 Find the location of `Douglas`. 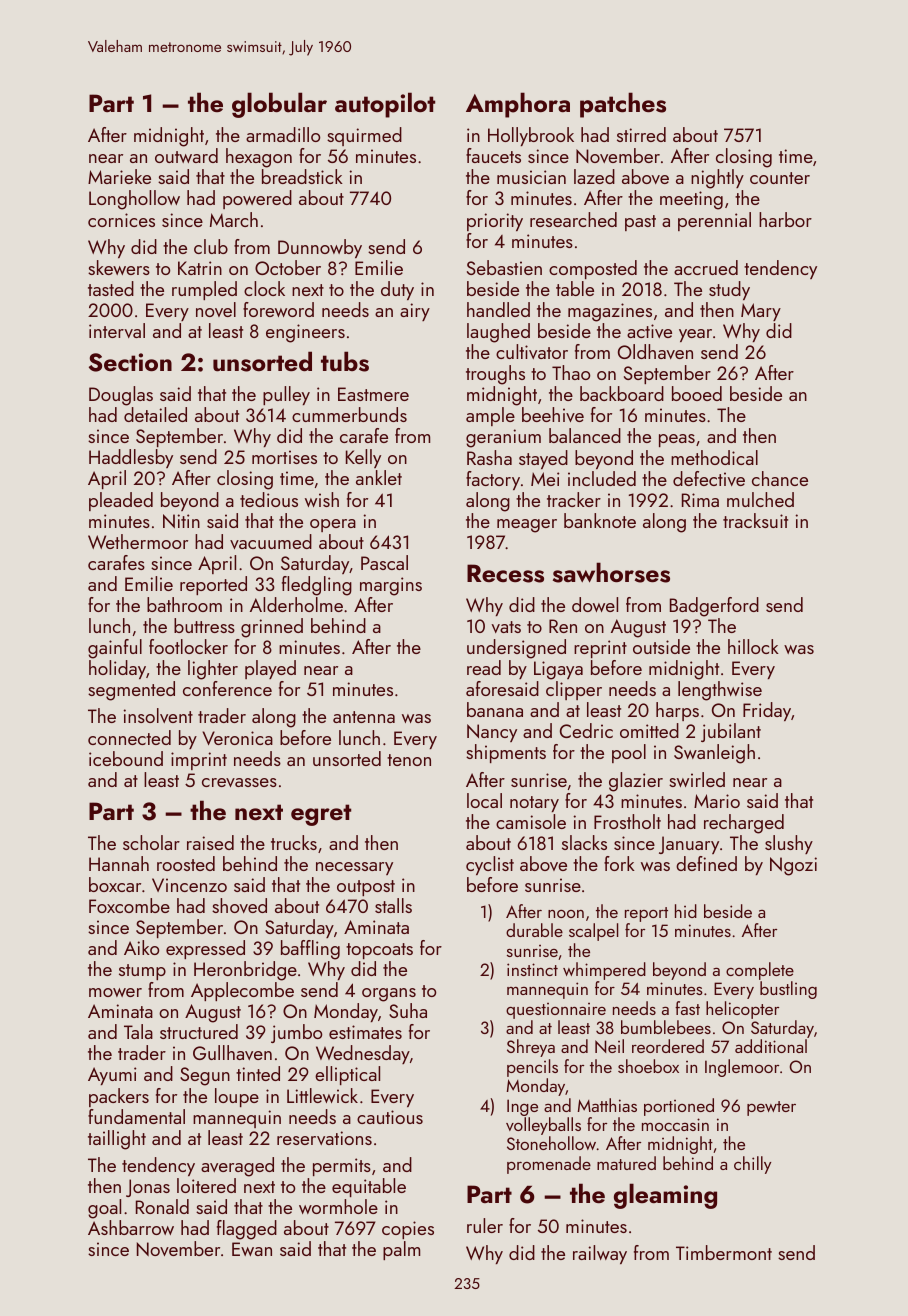

Douglas is located at coordinates (121, 396).
